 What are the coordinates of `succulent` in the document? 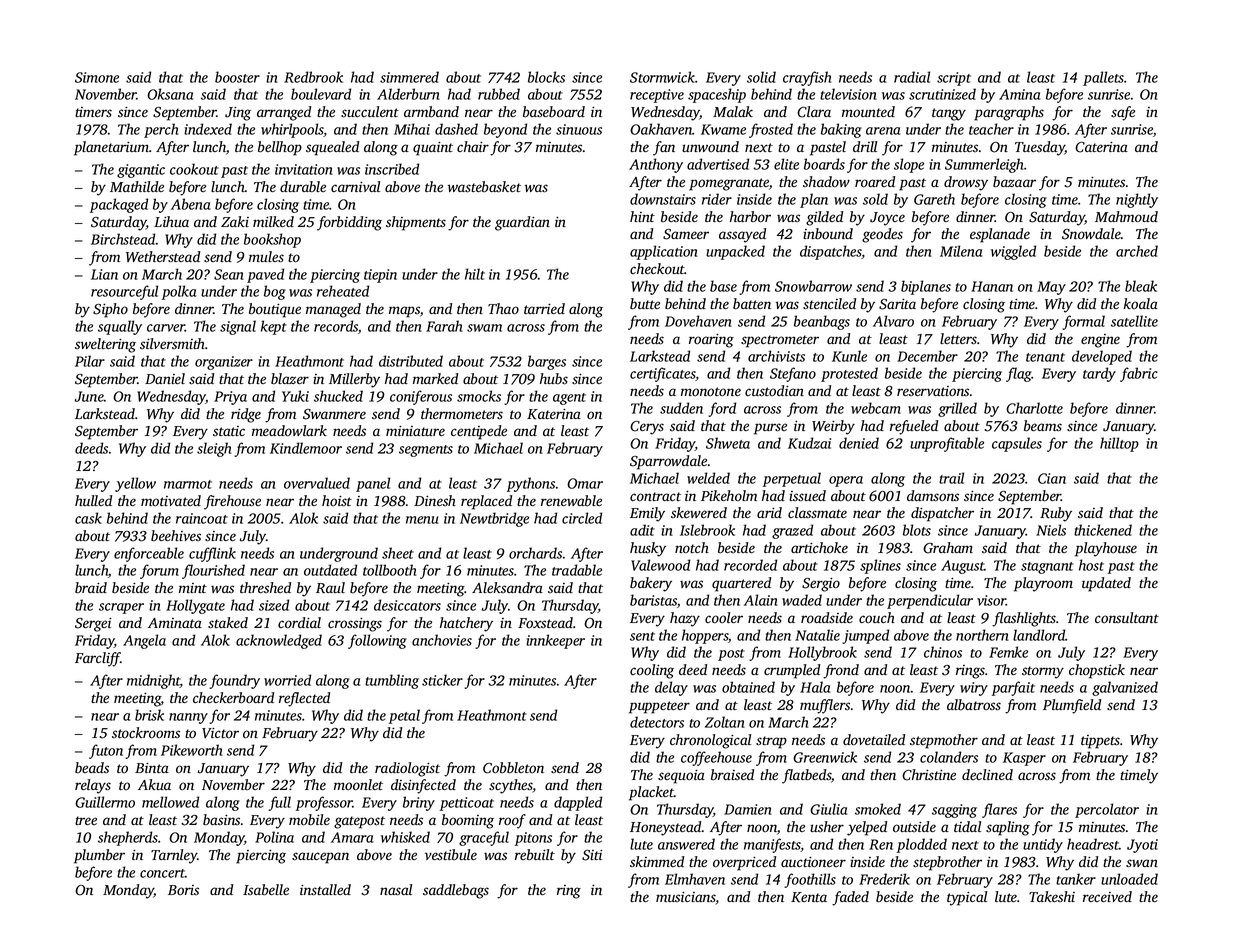 It's located at (370, 112).
